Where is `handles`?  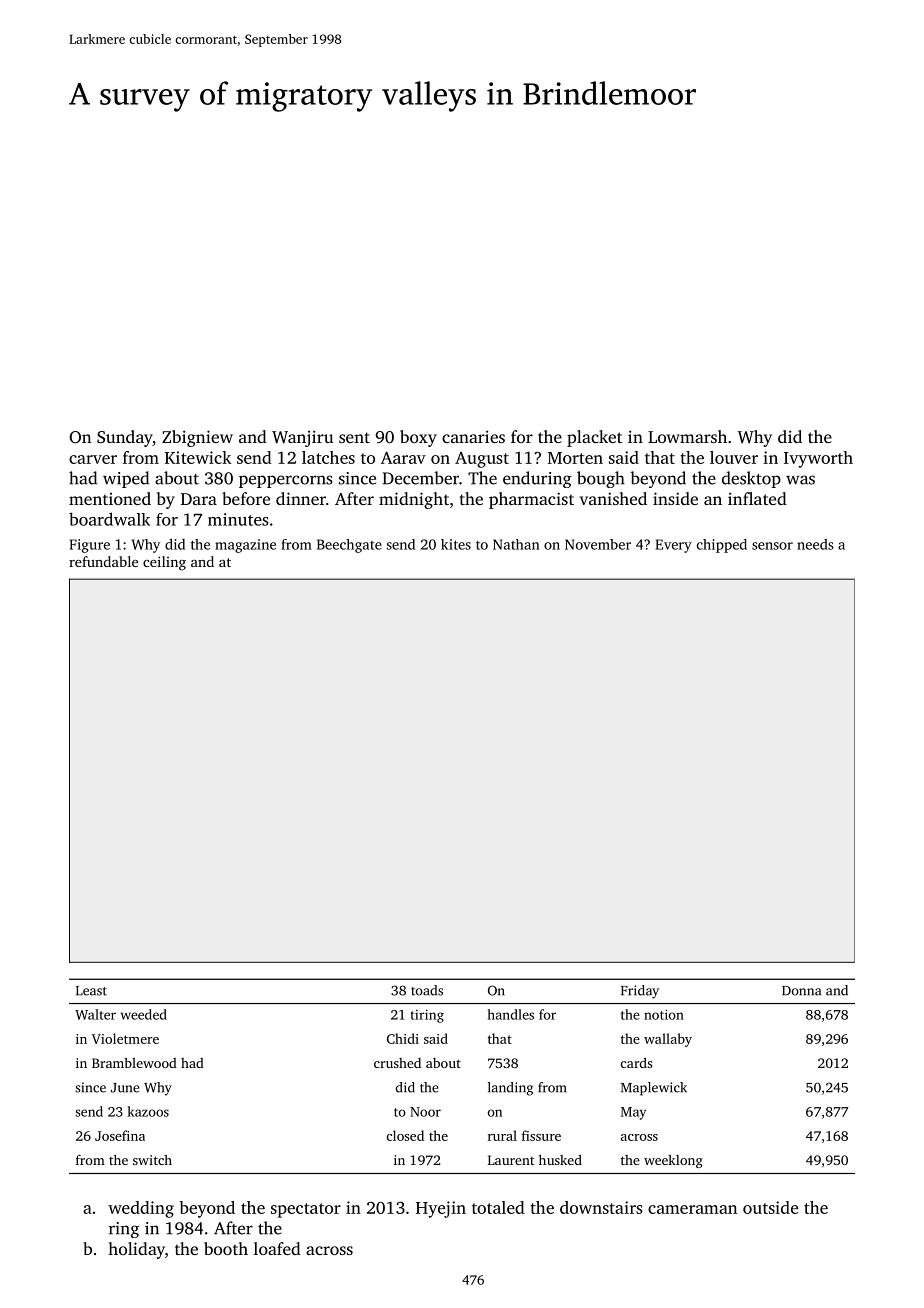
handles is located at coordinates (511, 1014).
